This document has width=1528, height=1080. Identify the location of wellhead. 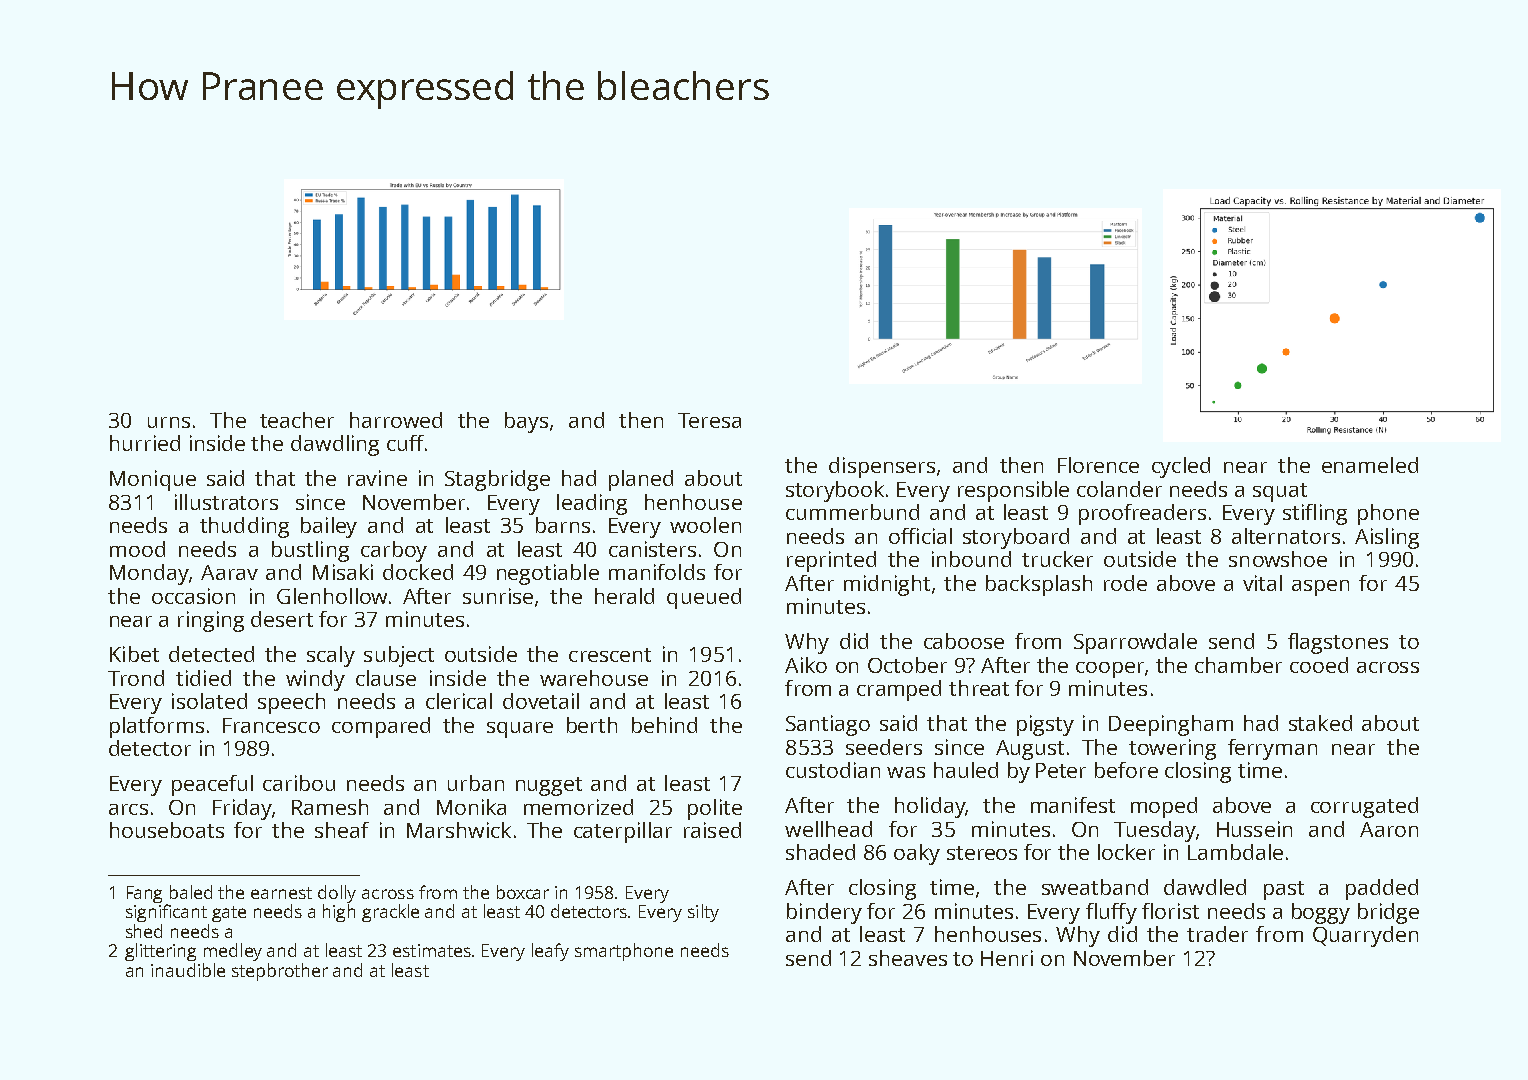
(828, 829).
